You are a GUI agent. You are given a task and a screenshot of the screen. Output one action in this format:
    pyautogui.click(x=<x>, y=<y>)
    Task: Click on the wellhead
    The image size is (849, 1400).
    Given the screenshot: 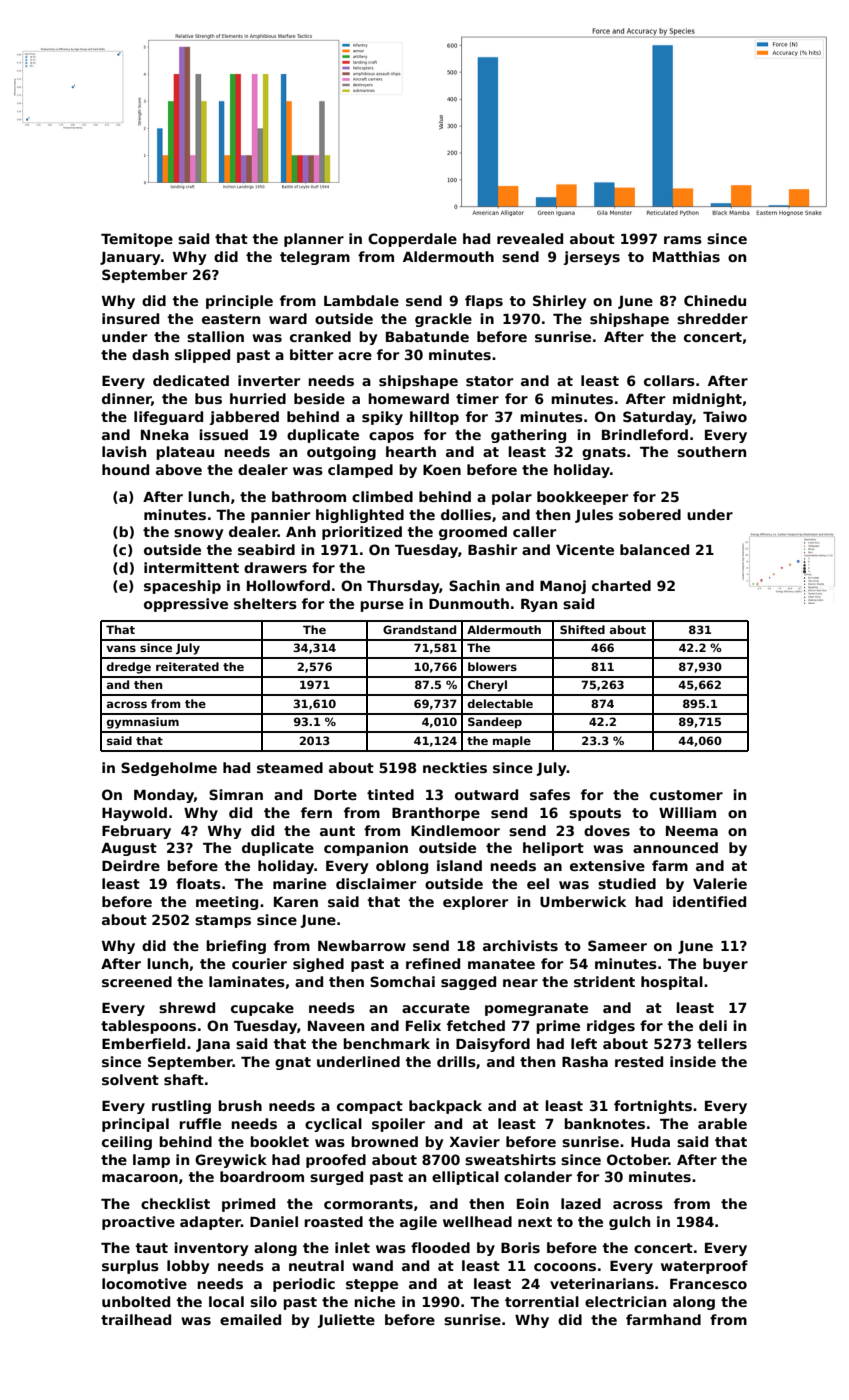 What is the action you would take?
    pyautogui.click(x=477, y=1221)
